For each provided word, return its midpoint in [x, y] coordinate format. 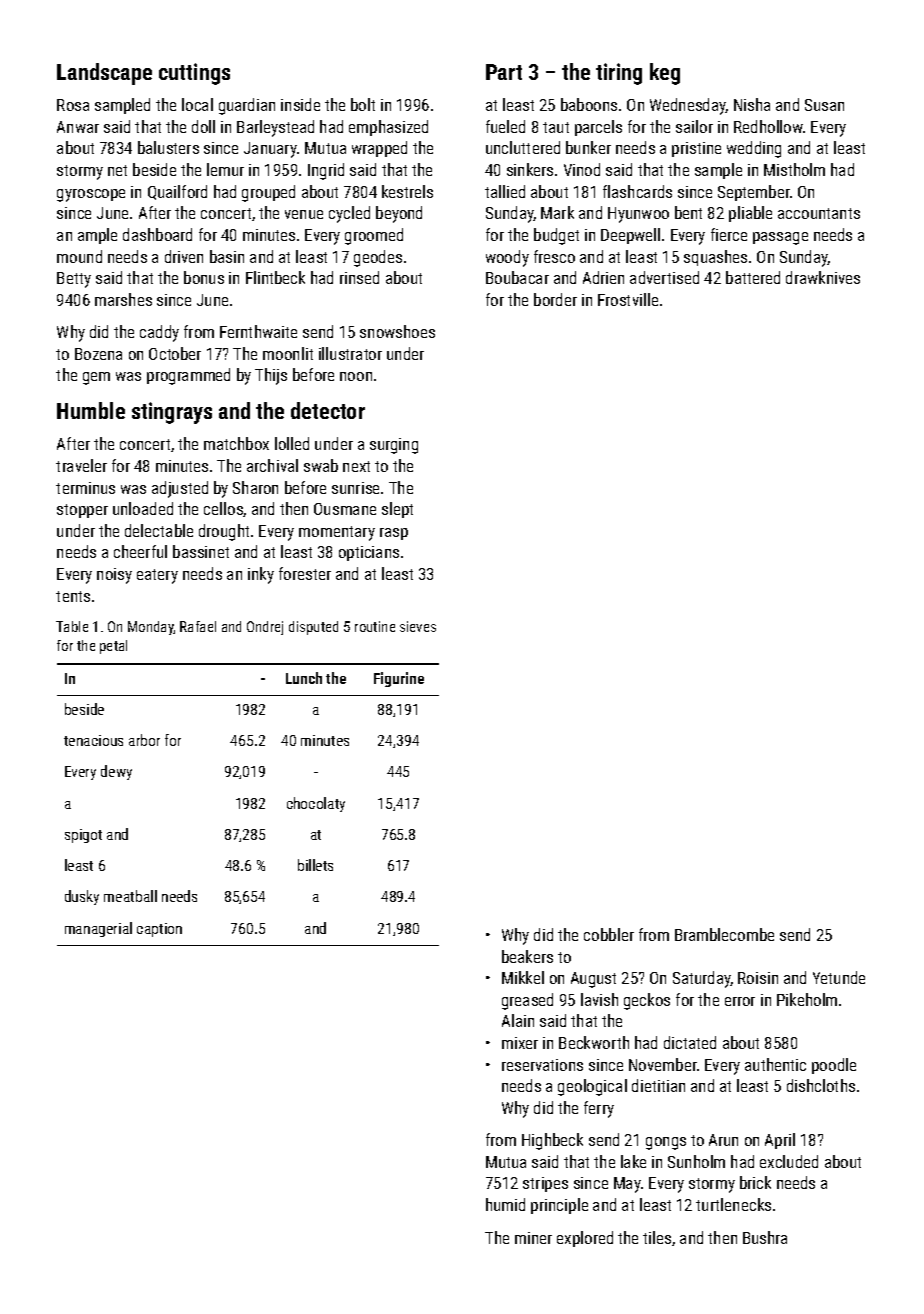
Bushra [765, 1237]
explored [585, 1239]
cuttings [194, 74]
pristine [696, 149]
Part [504, 72]
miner [533, 1238]
